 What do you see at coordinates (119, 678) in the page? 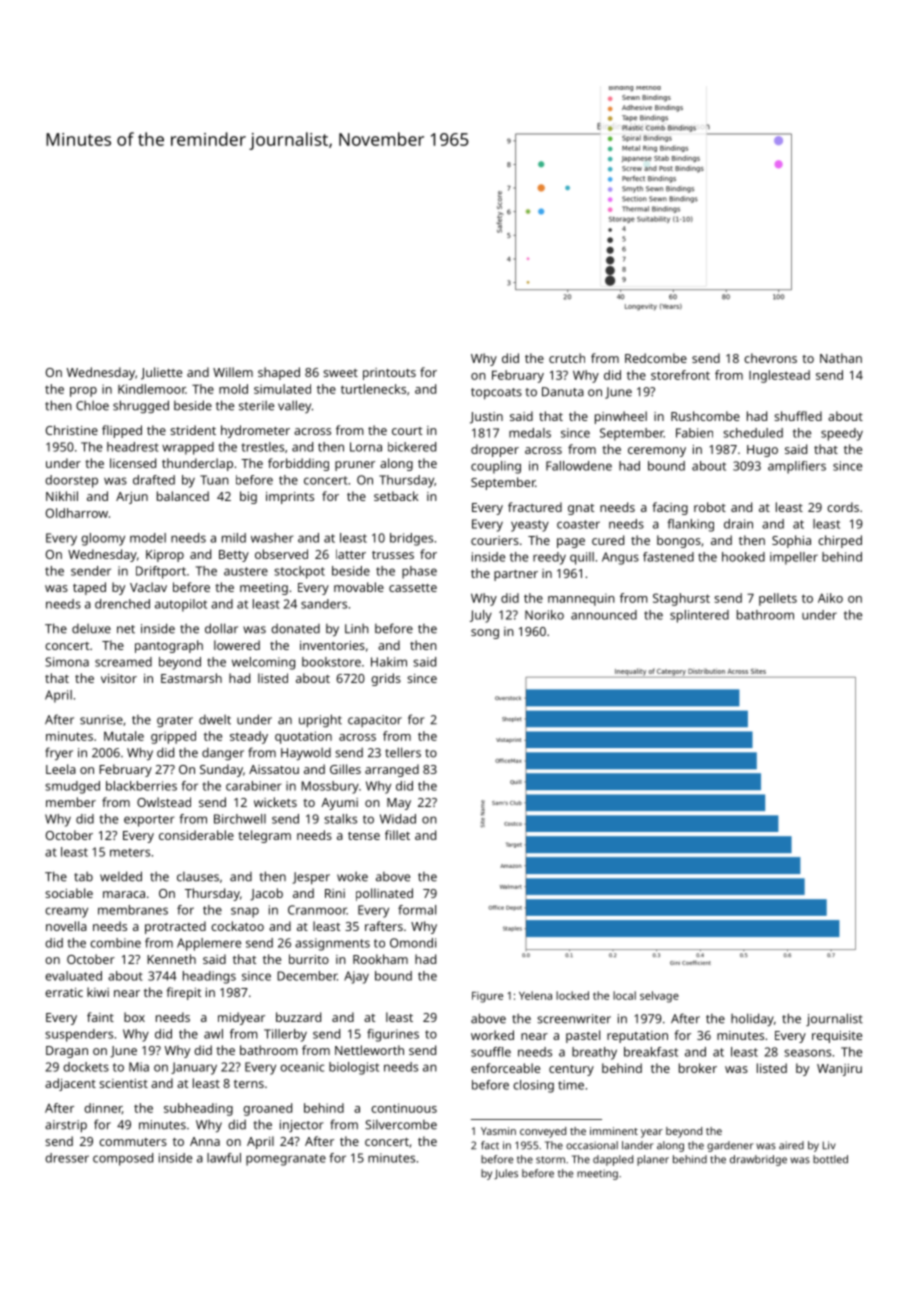
I see `visitor` at bounding box center [119, 678].
